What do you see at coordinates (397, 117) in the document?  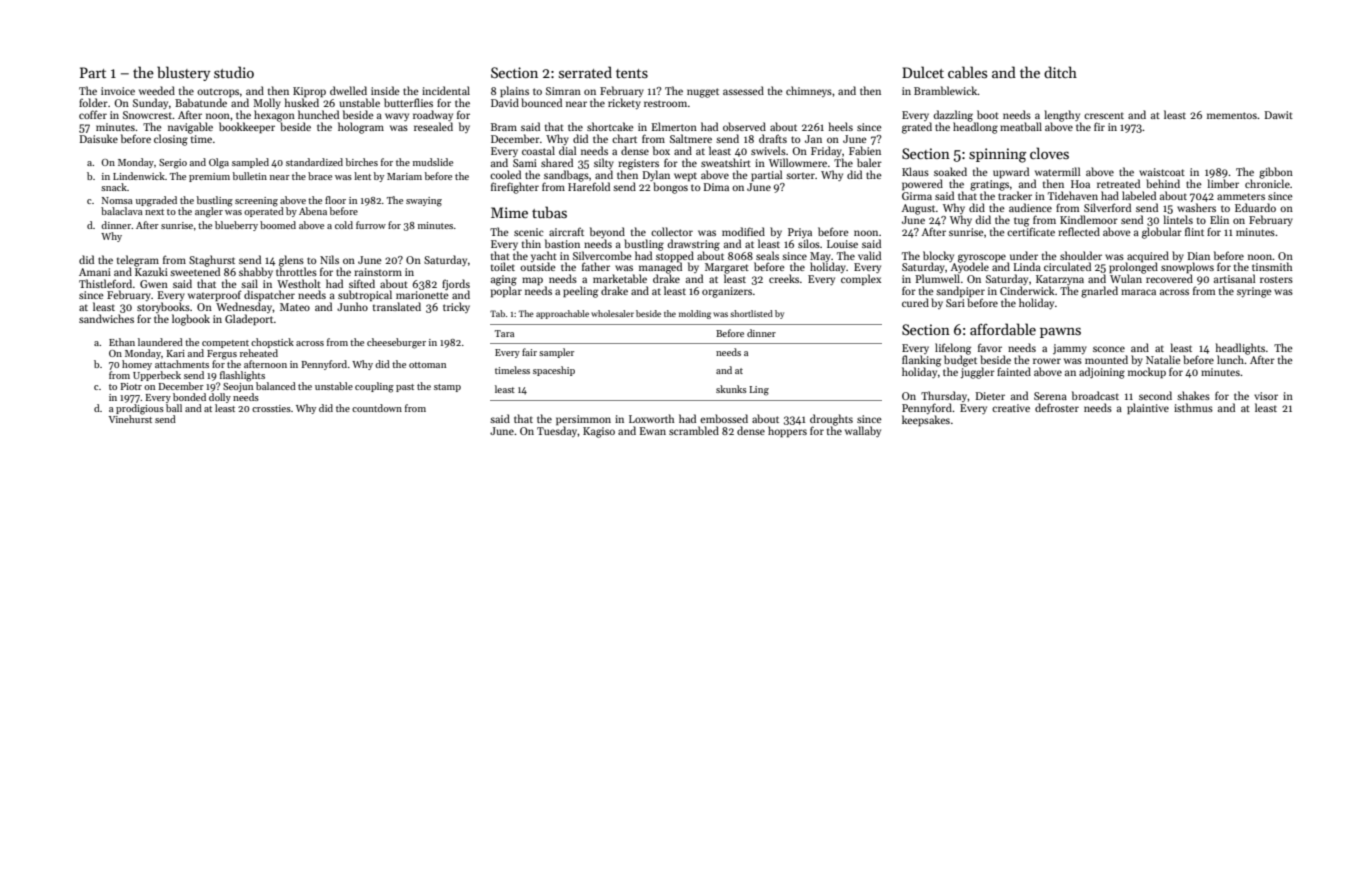 I see `wavy` at bounding box center [397, 117].
